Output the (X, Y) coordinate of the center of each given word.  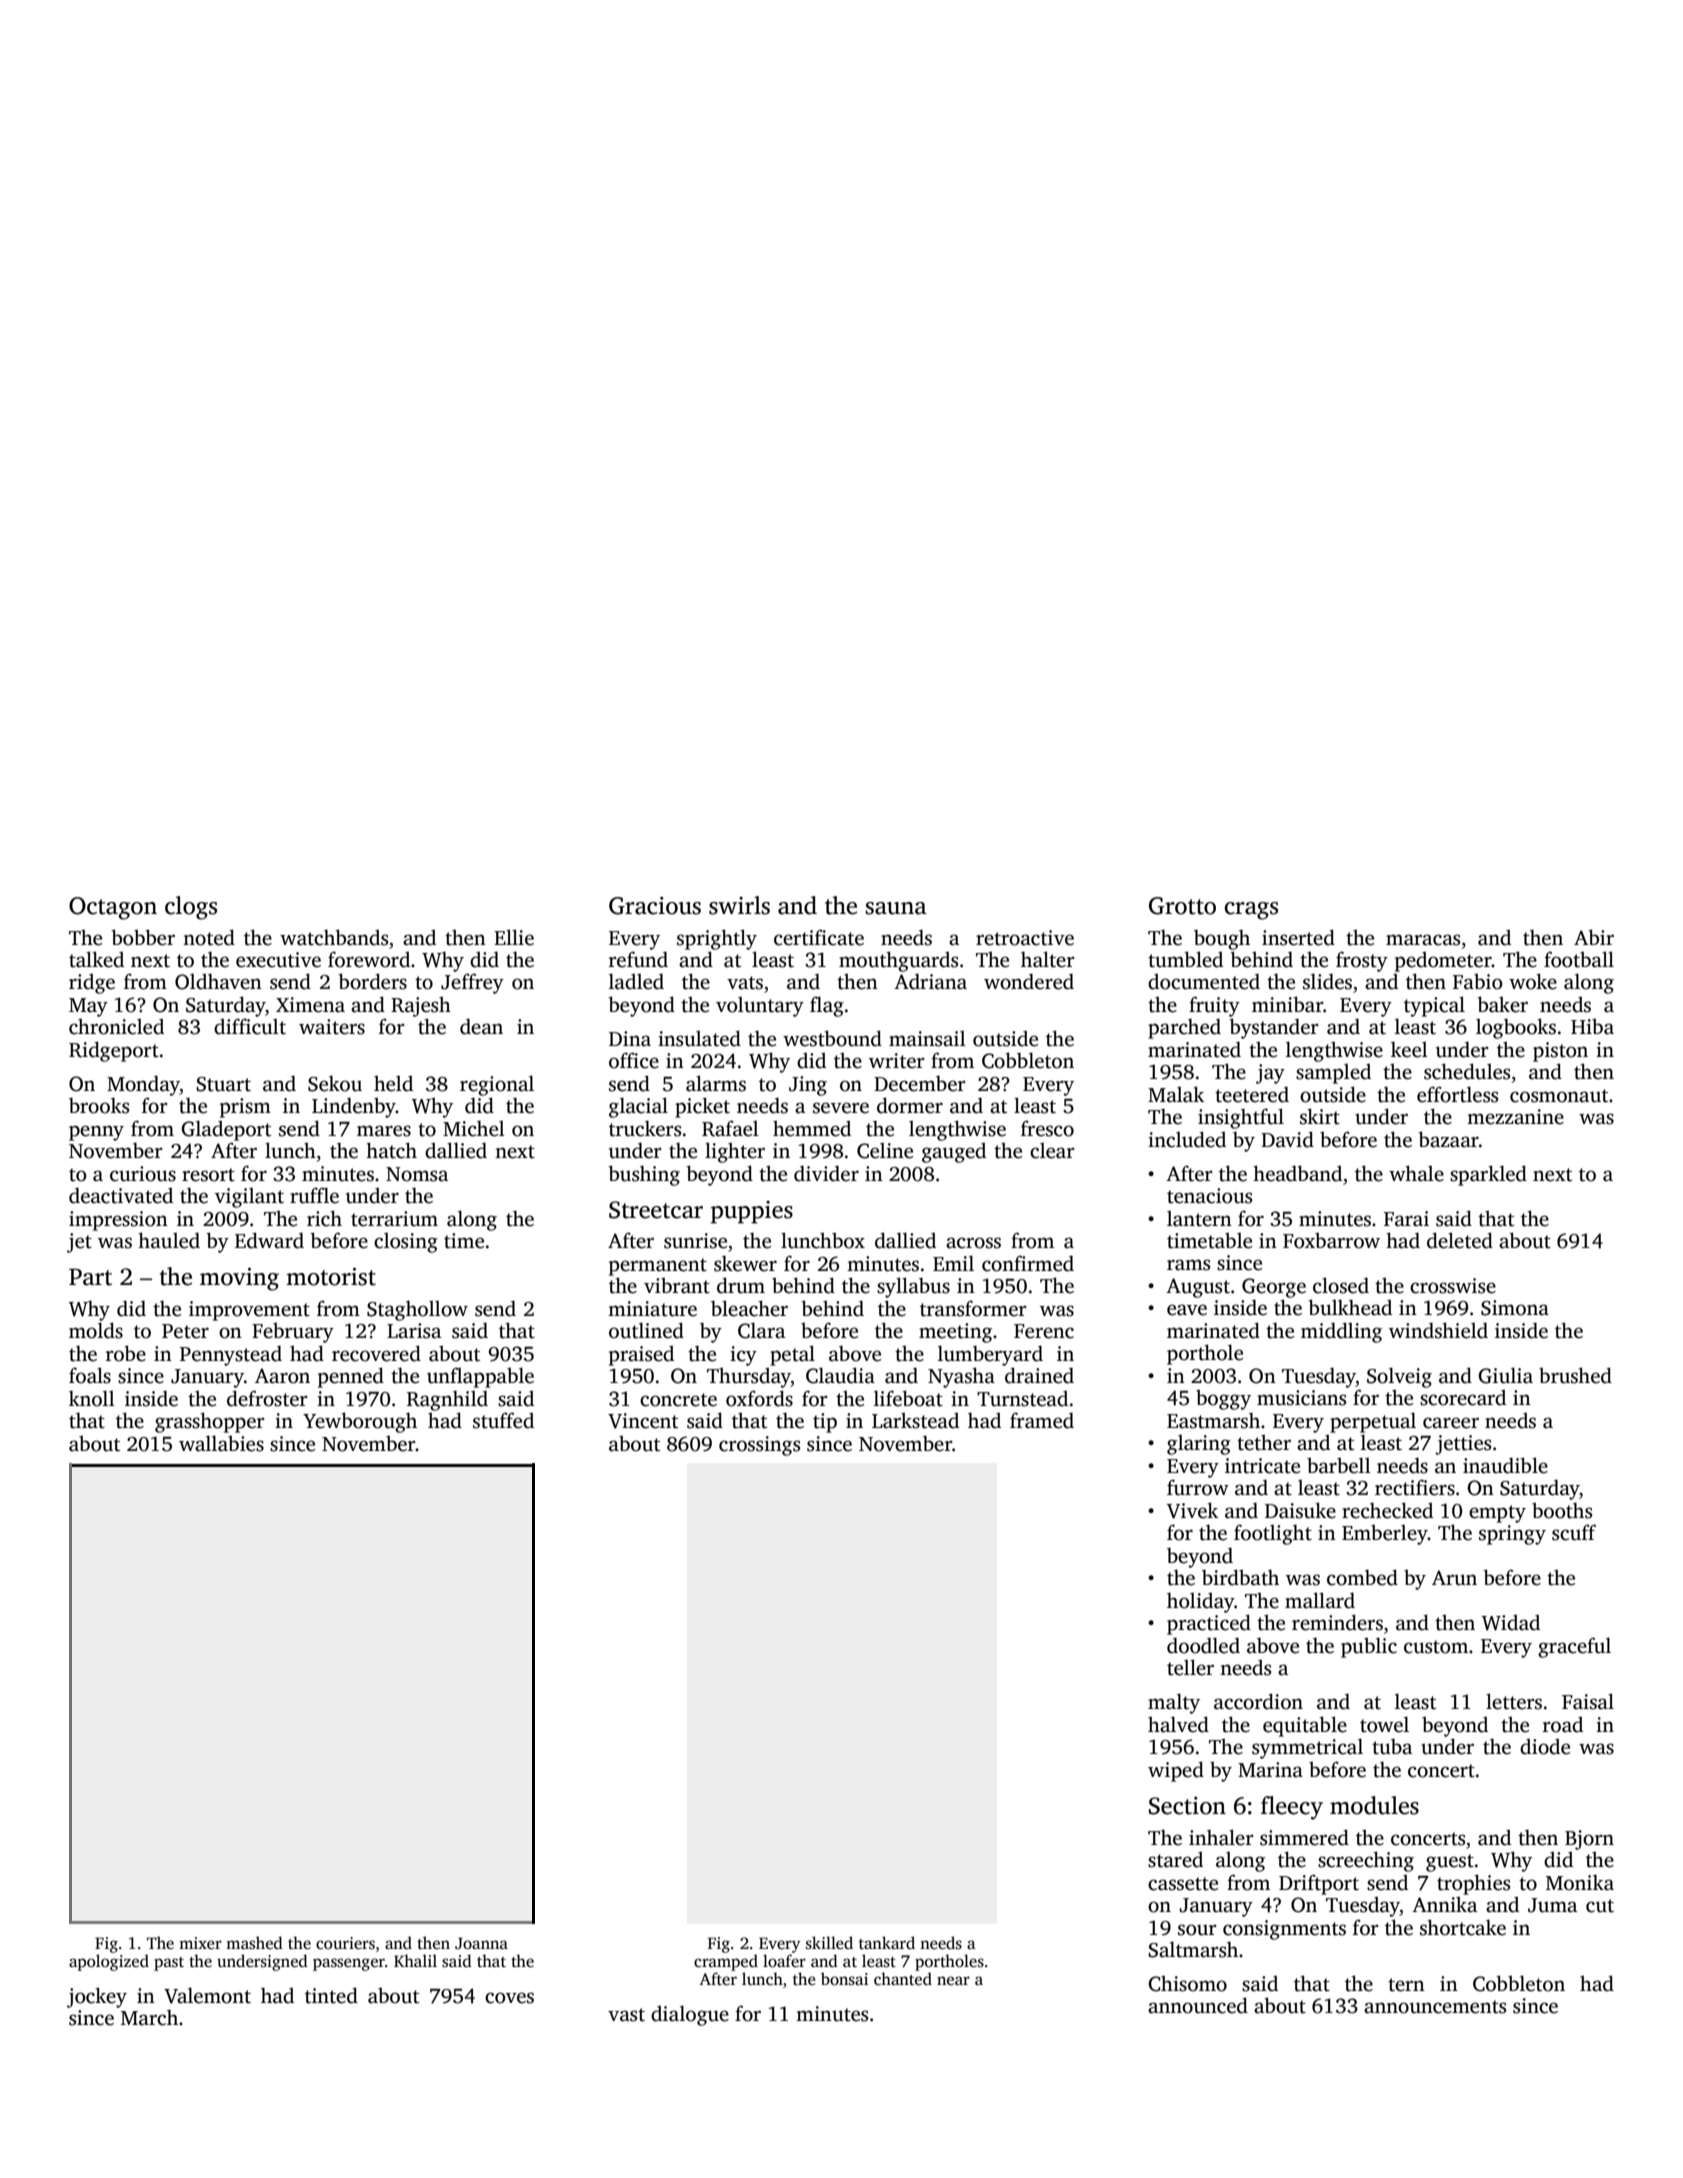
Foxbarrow (1331, 1240)
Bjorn (1589, 1840)
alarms (716, 1083)
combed (1362, 1577)
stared (1175, 1859)
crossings (759, 1446)
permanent (658, 1267)
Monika (1580, 1882)
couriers (345, 1943)
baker (1502, 1004)
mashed (254, 1943)
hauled (169, 1240)
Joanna (481, 1943)
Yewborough (360, 1422)
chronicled (116, 1026)
